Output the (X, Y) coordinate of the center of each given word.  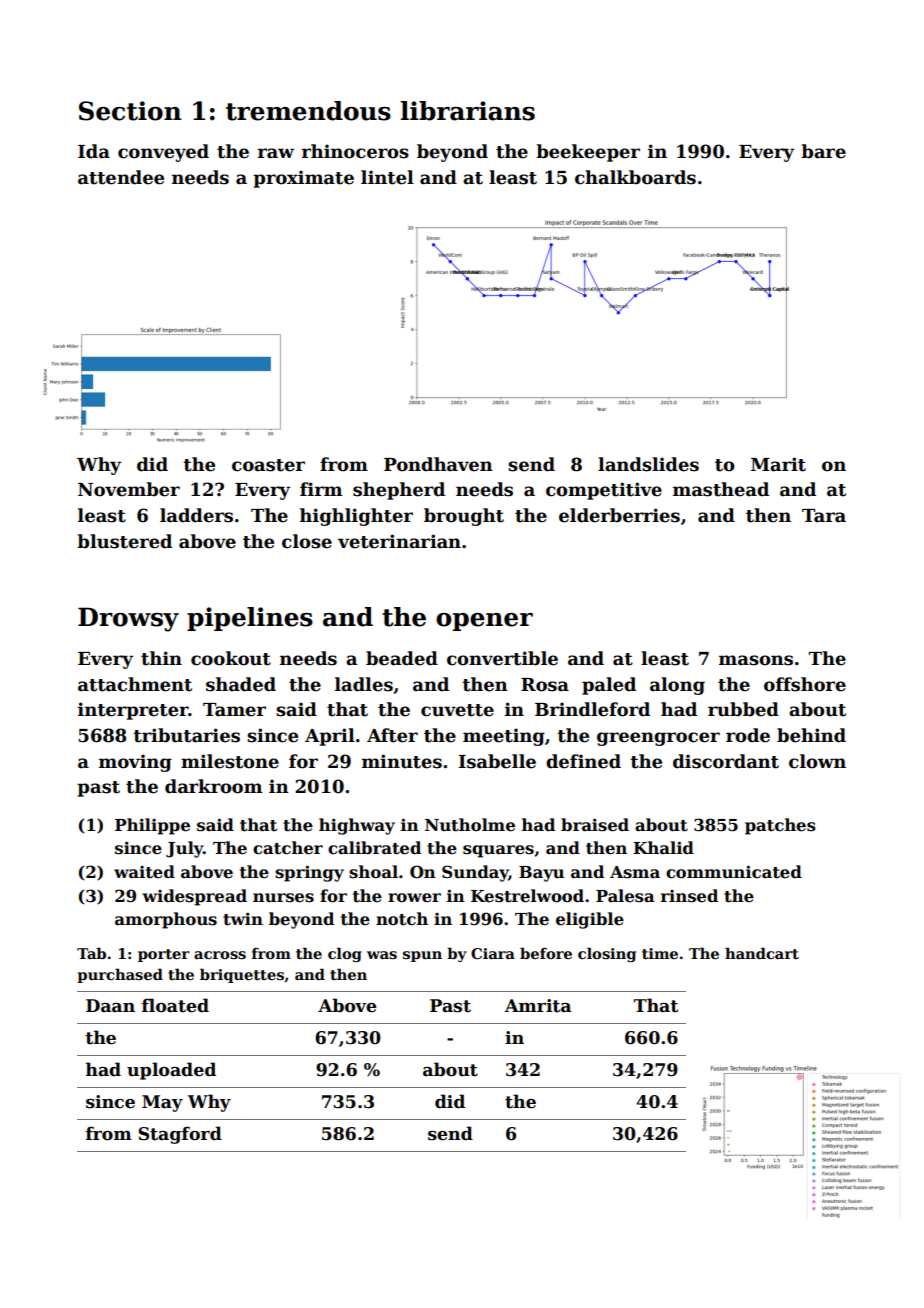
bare (823, 151)
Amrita (538, 1006)
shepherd (399, 491)
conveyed (163, 153)
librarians (468, 111)
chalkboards (635, 177)
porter (164, 955)
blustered (124, 541)
